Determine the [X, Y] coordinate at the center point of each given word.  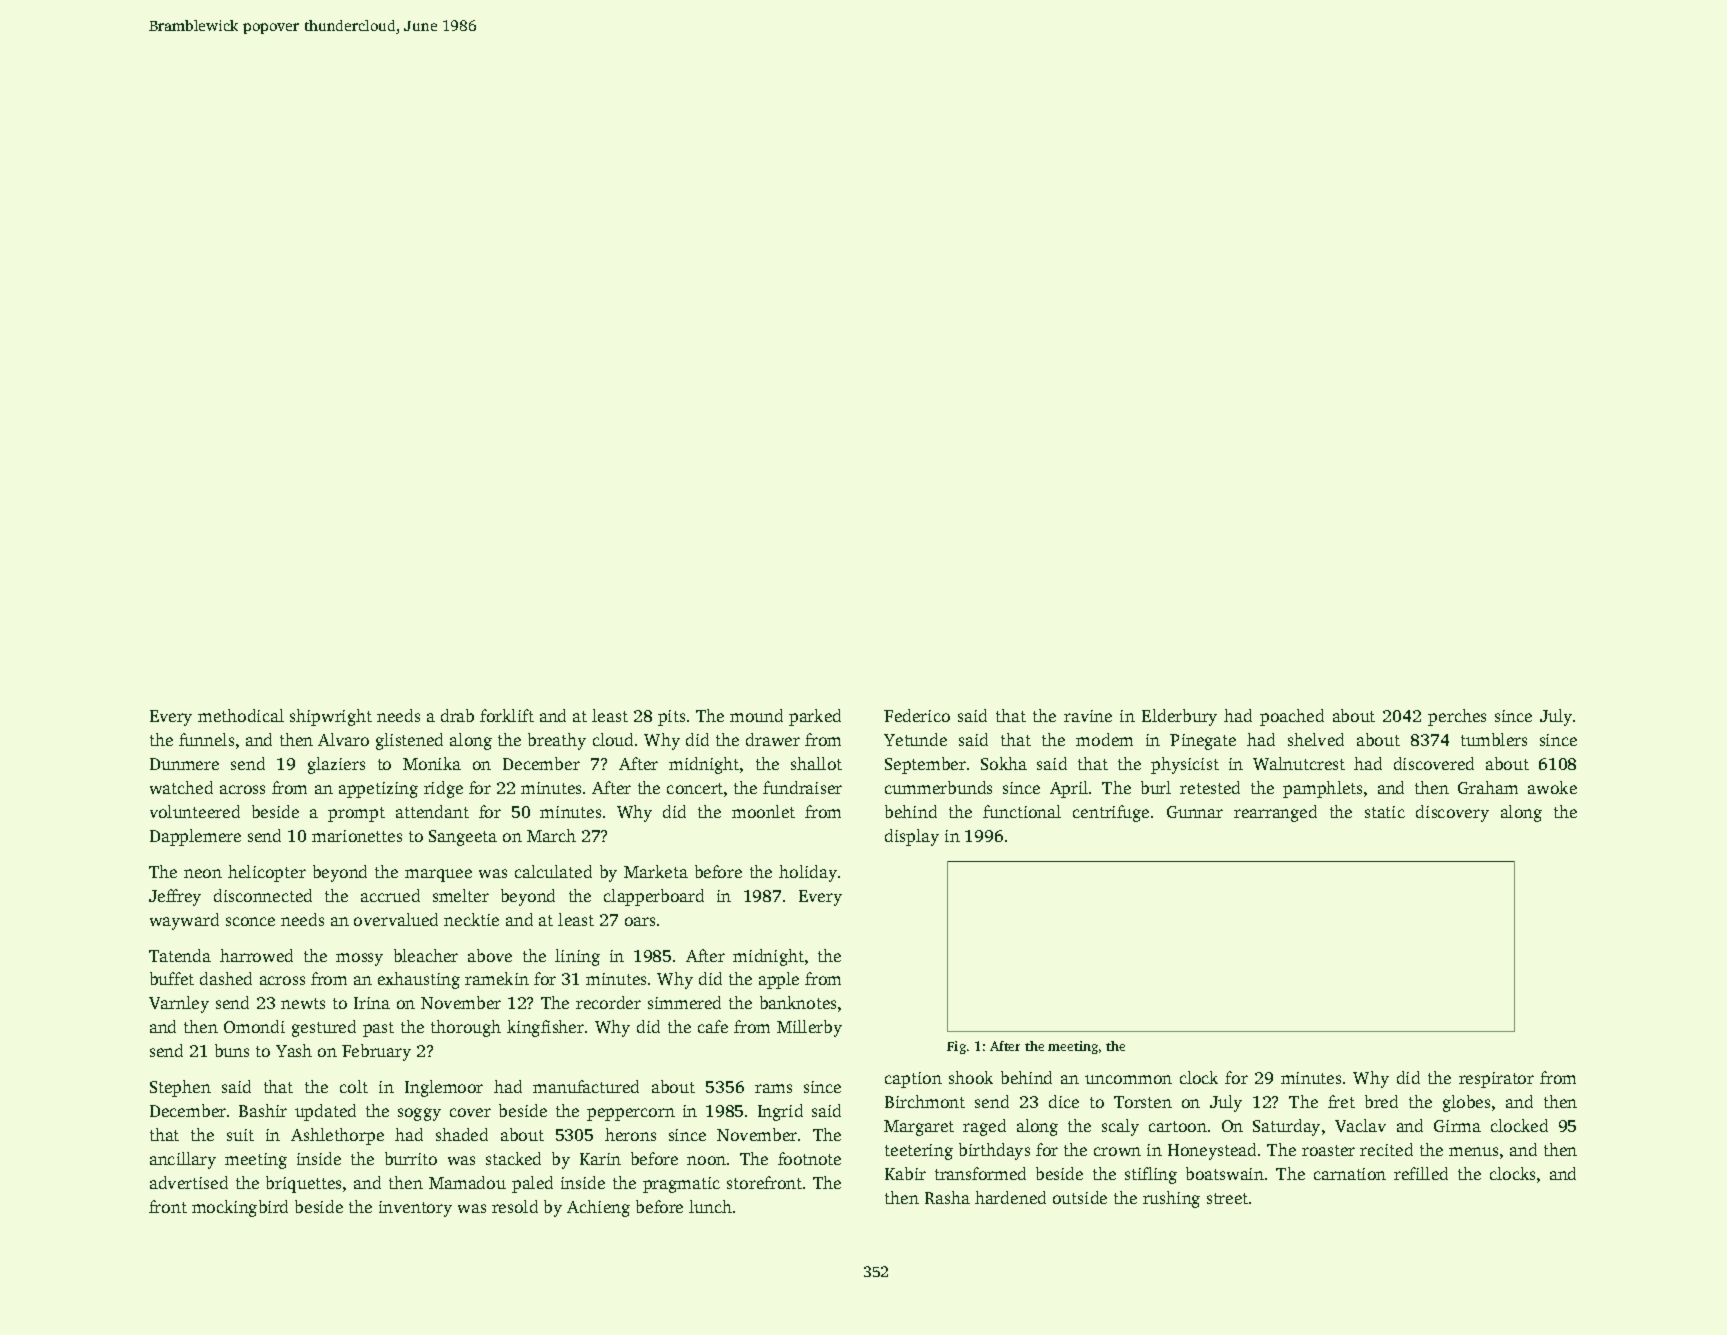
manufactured [586, 1086]
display [912, 837]
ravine [1088, 716]
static [1385, 812]
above [490, 955]
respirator [1496, 1080]
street [1227, 1198]
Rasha [947, 1197]
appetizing [378, 790]
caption [913, 1080]
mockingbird [240, 1208]
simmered [684, 1002]
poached [1292, 717]
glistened [409, 741]
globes [1466, 1103]
